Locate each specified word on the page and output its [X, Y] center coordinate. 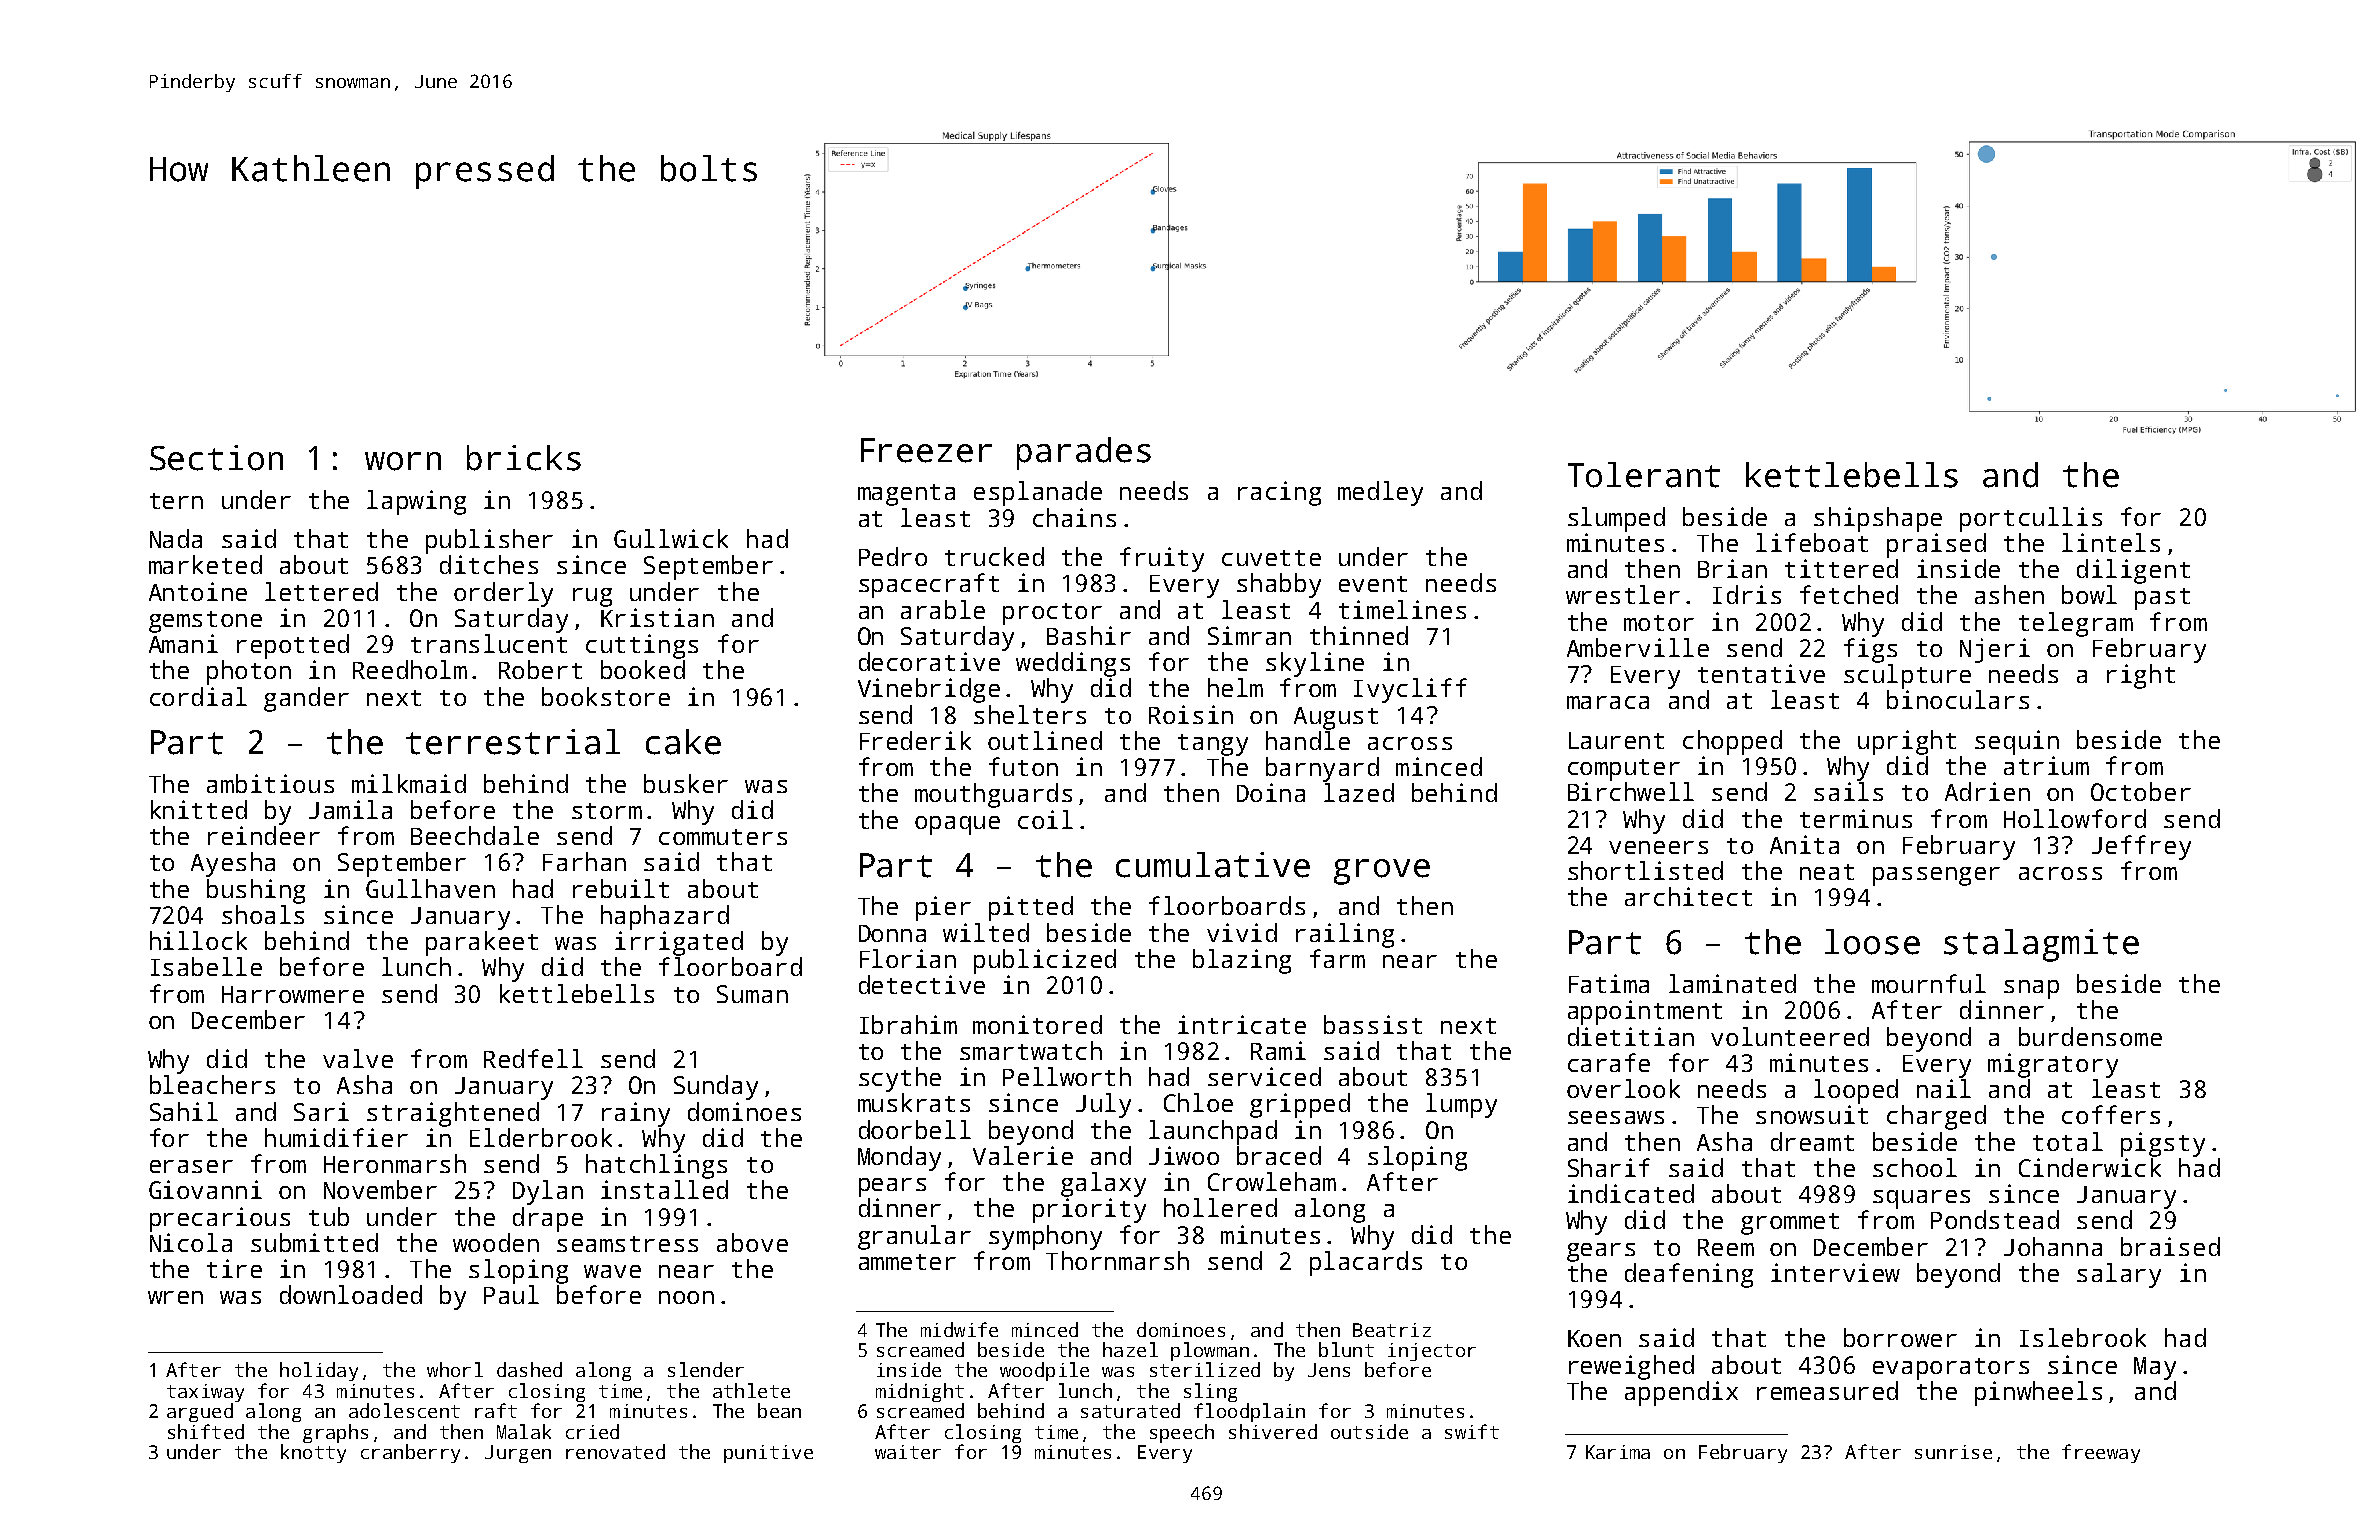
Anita [1804, 844]
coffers [2111, 1114]
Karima [1618, 1452]
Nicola [191, 1242]
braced [1279, 1155]
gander [306, 699]
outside [1369, 1431]
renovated [615, 1451]
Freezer [926, 450]
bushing [256, 891]
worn [403, 461]
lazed [1359, 792]
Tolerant [1644, 475]
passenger [1936, 876]
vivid [1242, 932]
